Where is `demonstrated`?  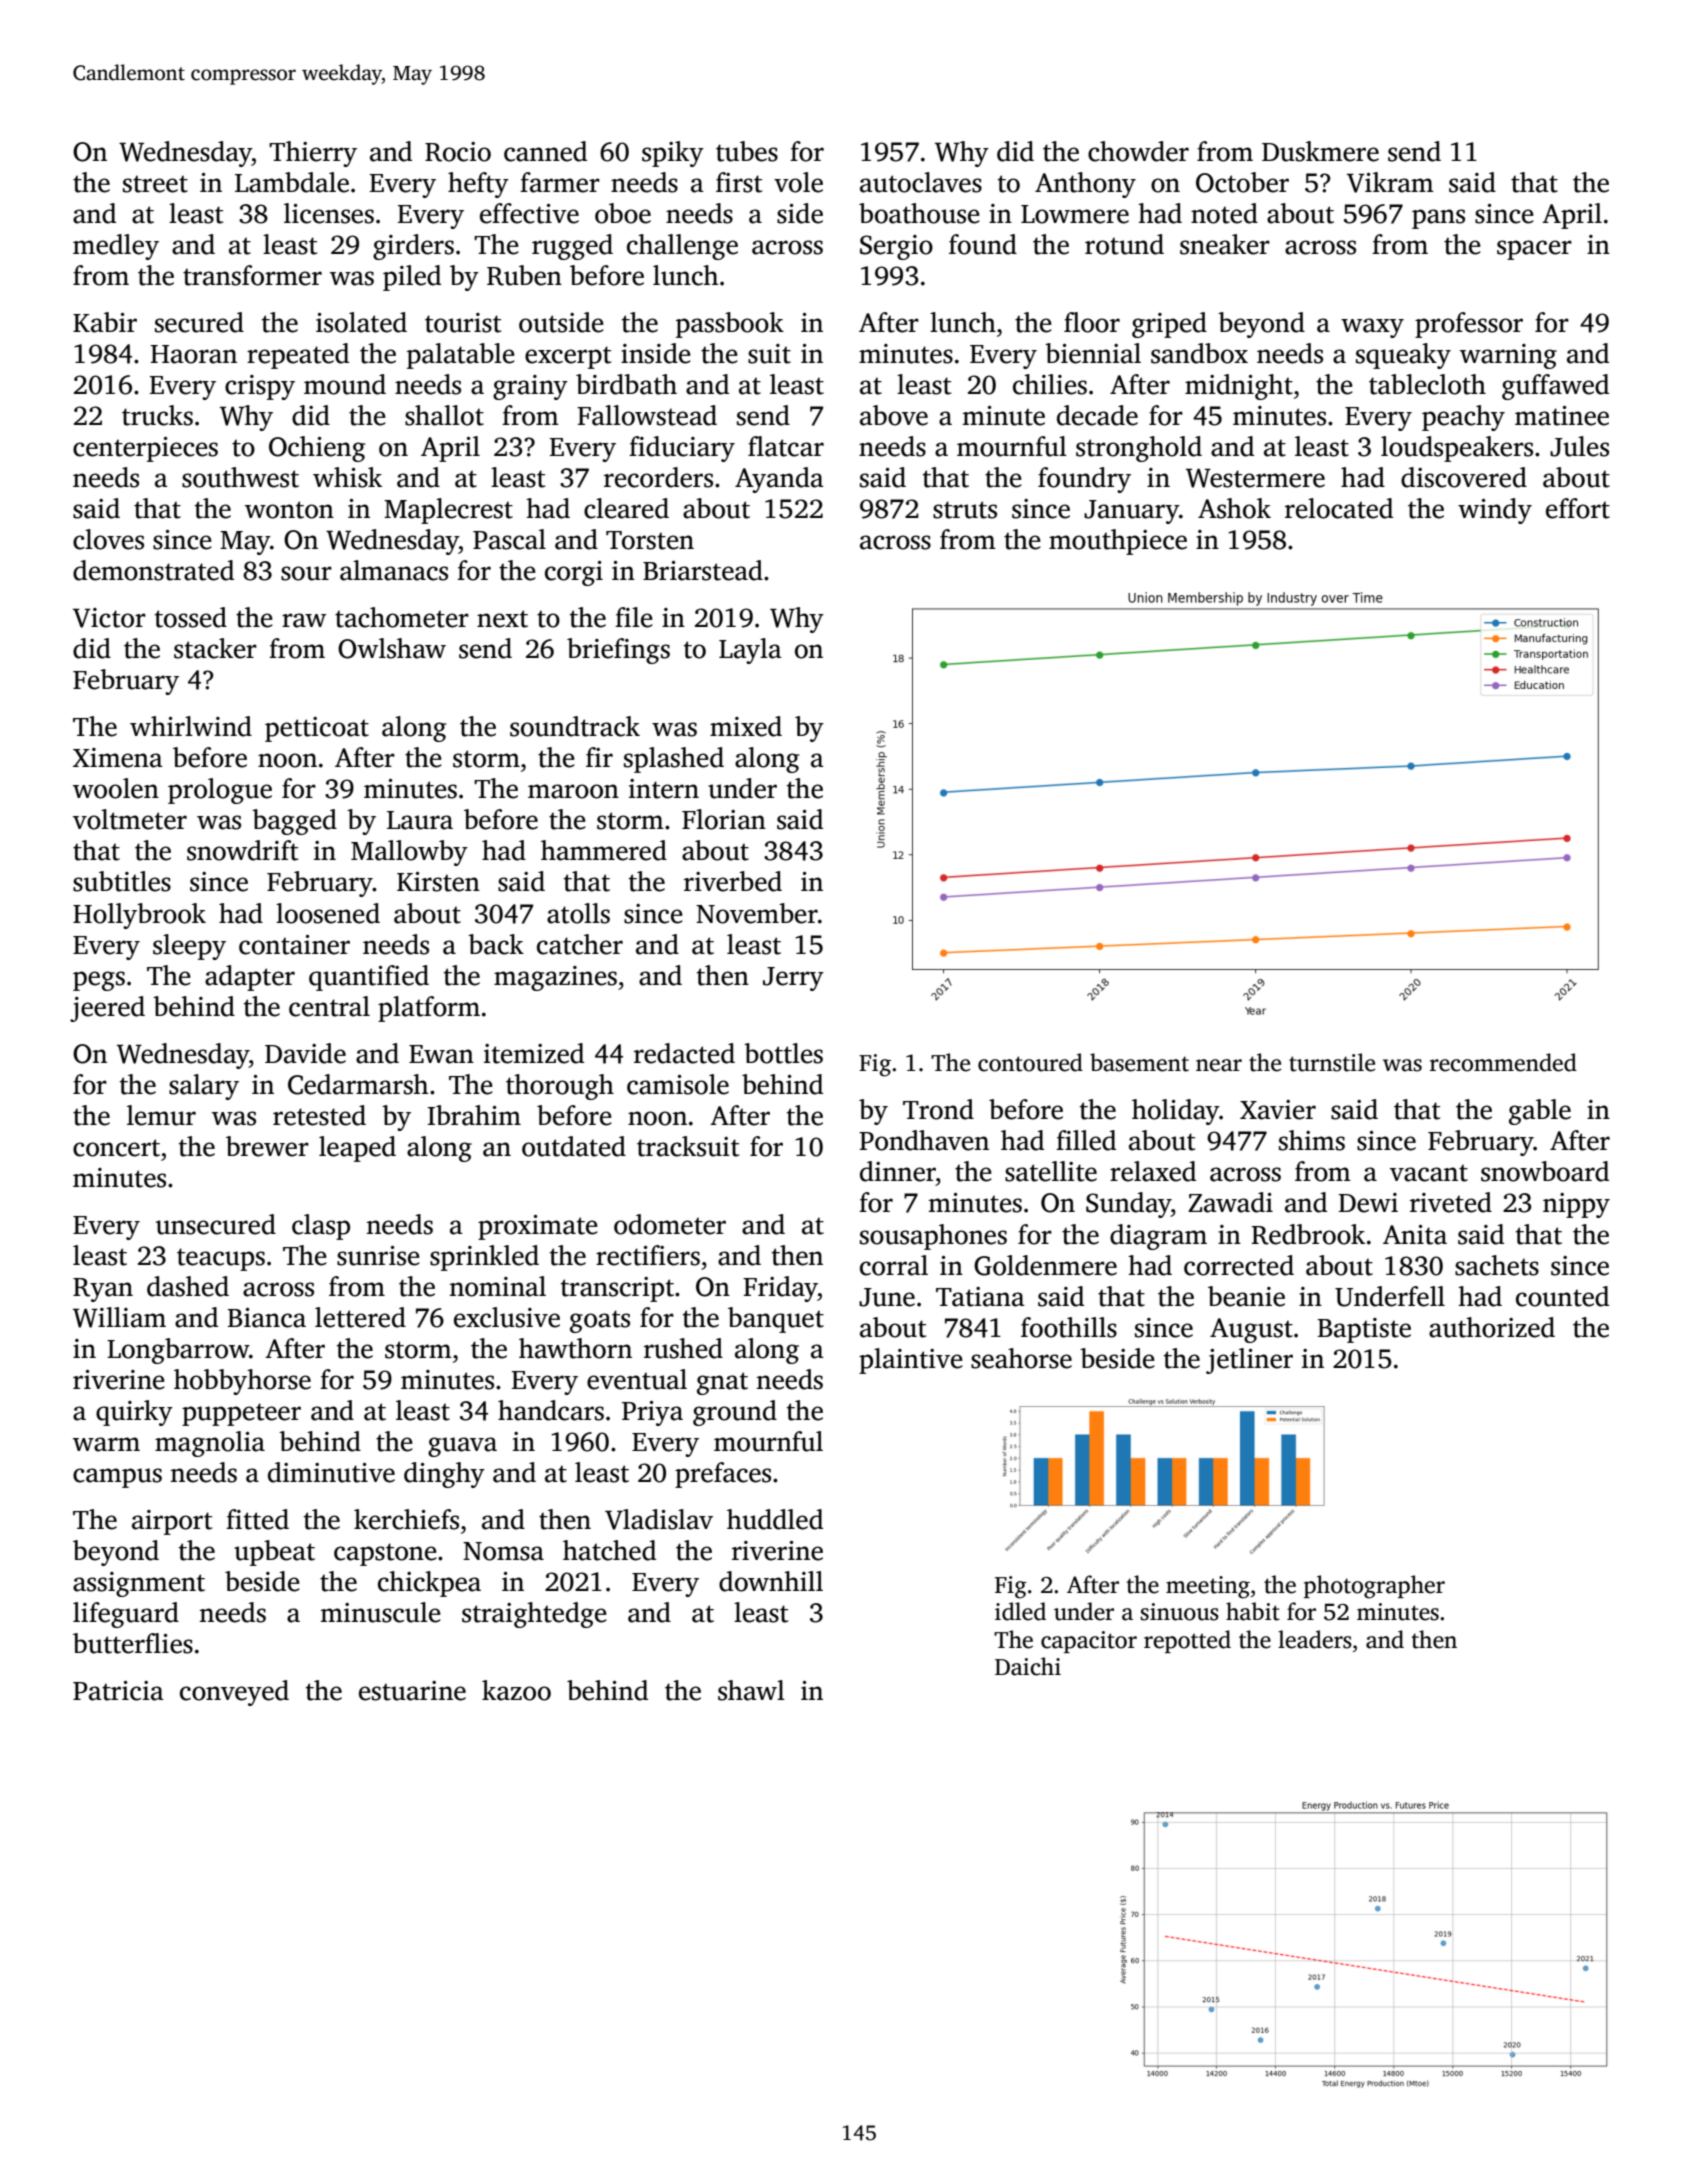
demonstrated is located at coordinates (153, 570).
